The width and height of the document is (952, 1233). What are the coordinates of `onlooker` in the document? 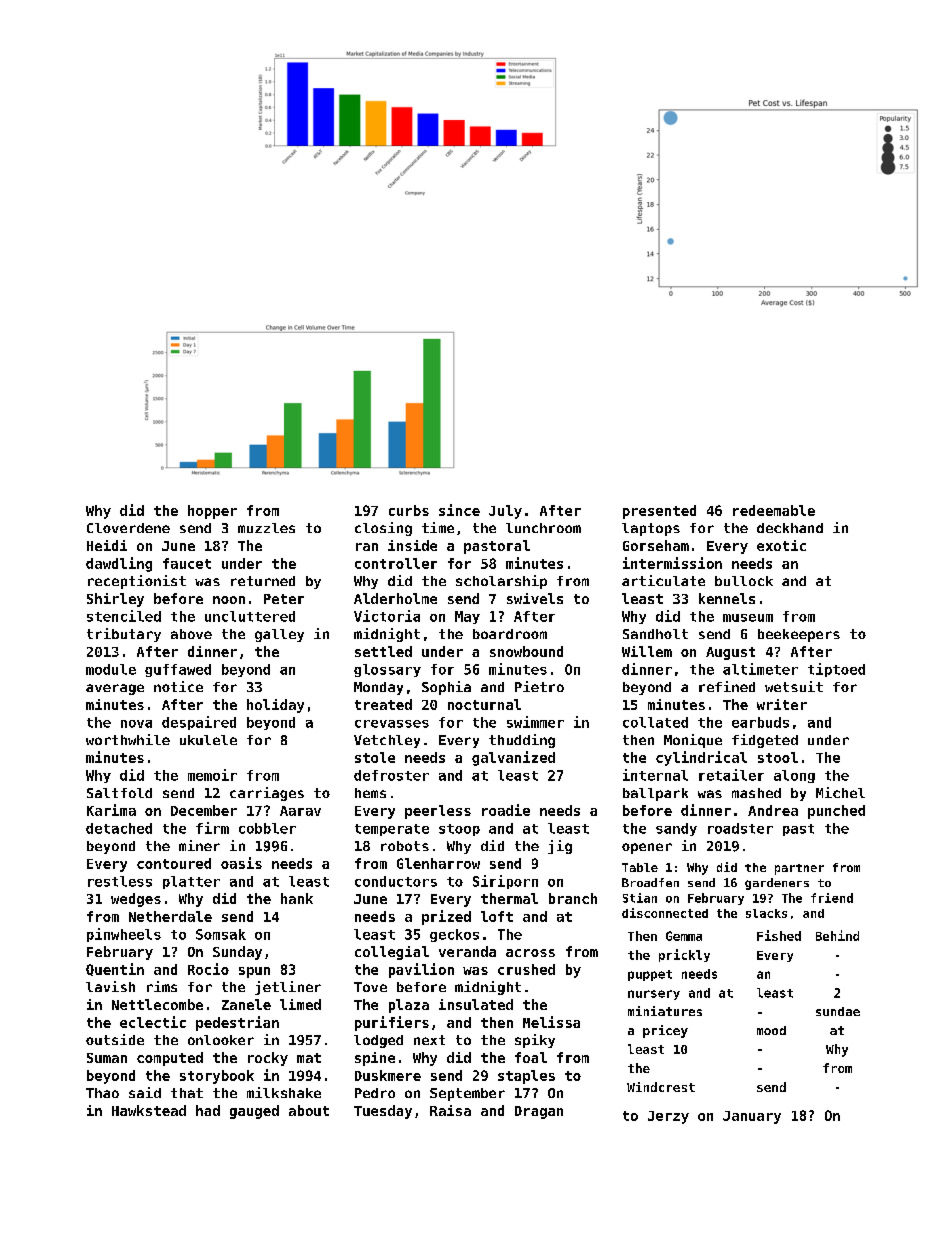 It's located at (221, 1040).
